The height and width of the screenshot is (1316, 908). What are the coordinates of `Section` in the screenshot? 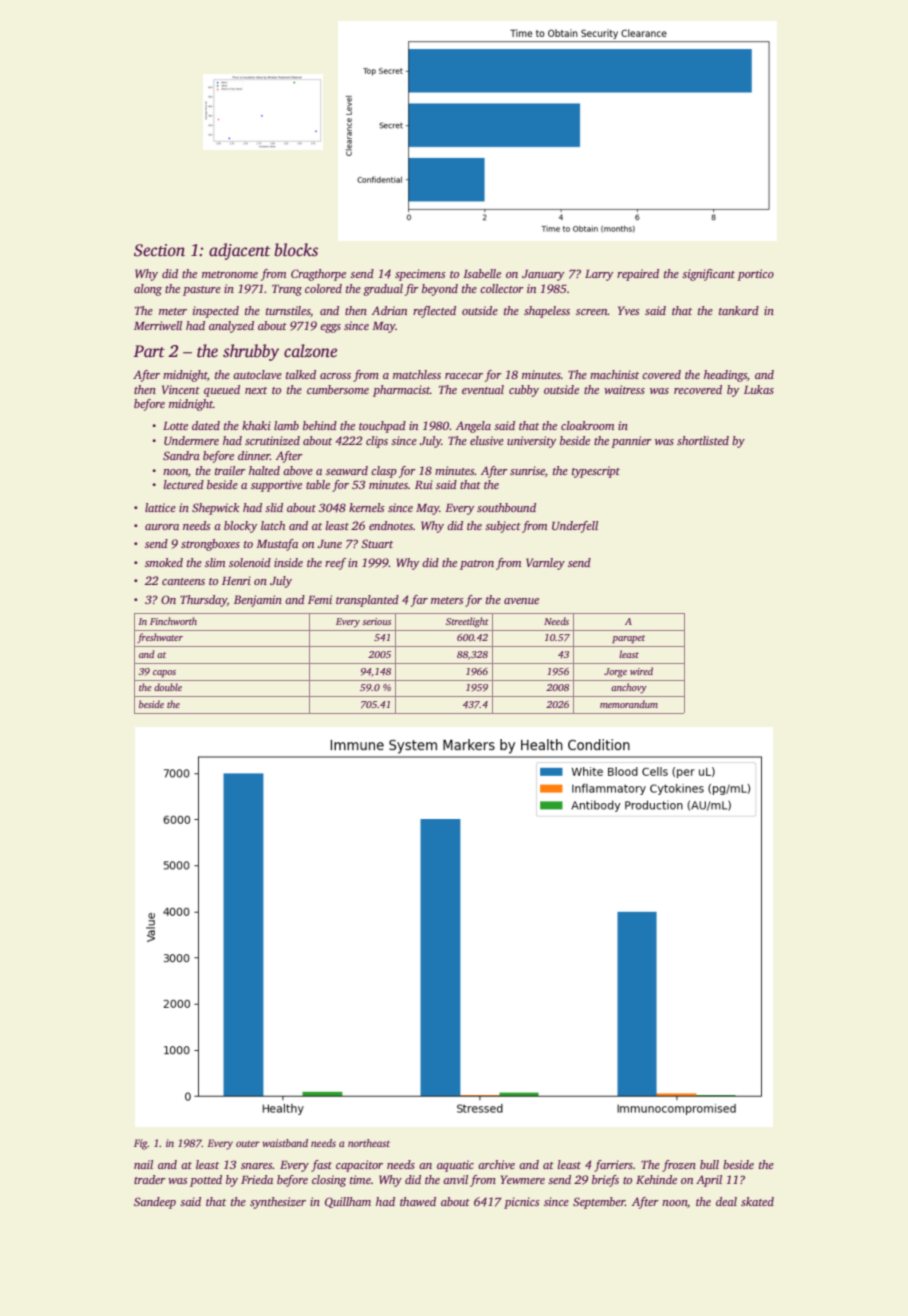 It's located at (159, 250).
